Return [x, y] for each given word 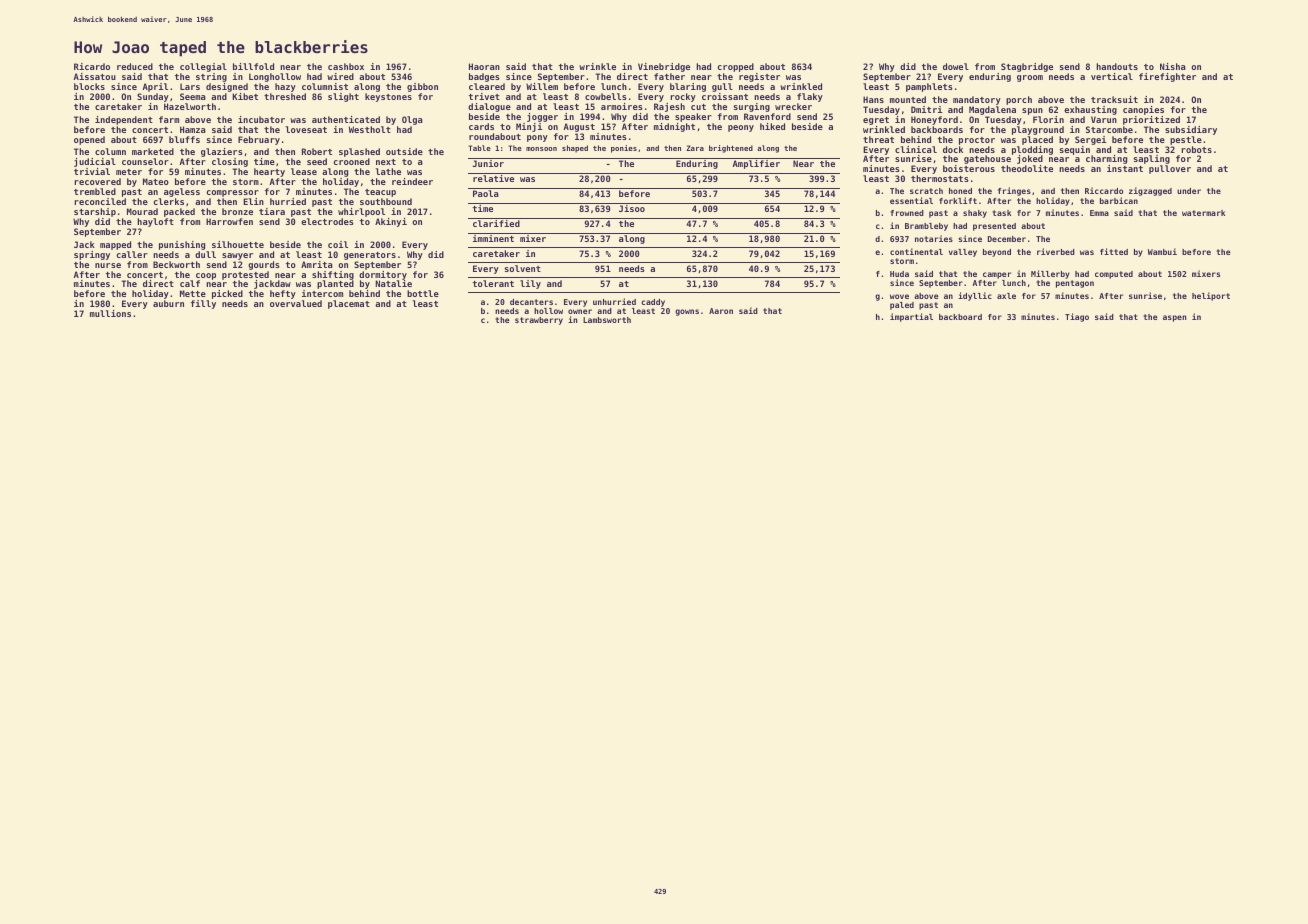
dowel [956, 66]
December [1007, 239]
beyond [997, 253]
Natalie [393, 283]
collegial [203, 67]
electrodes [327, 221]
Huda [899, 274]
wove [899, 296]
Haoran [484, 66]
